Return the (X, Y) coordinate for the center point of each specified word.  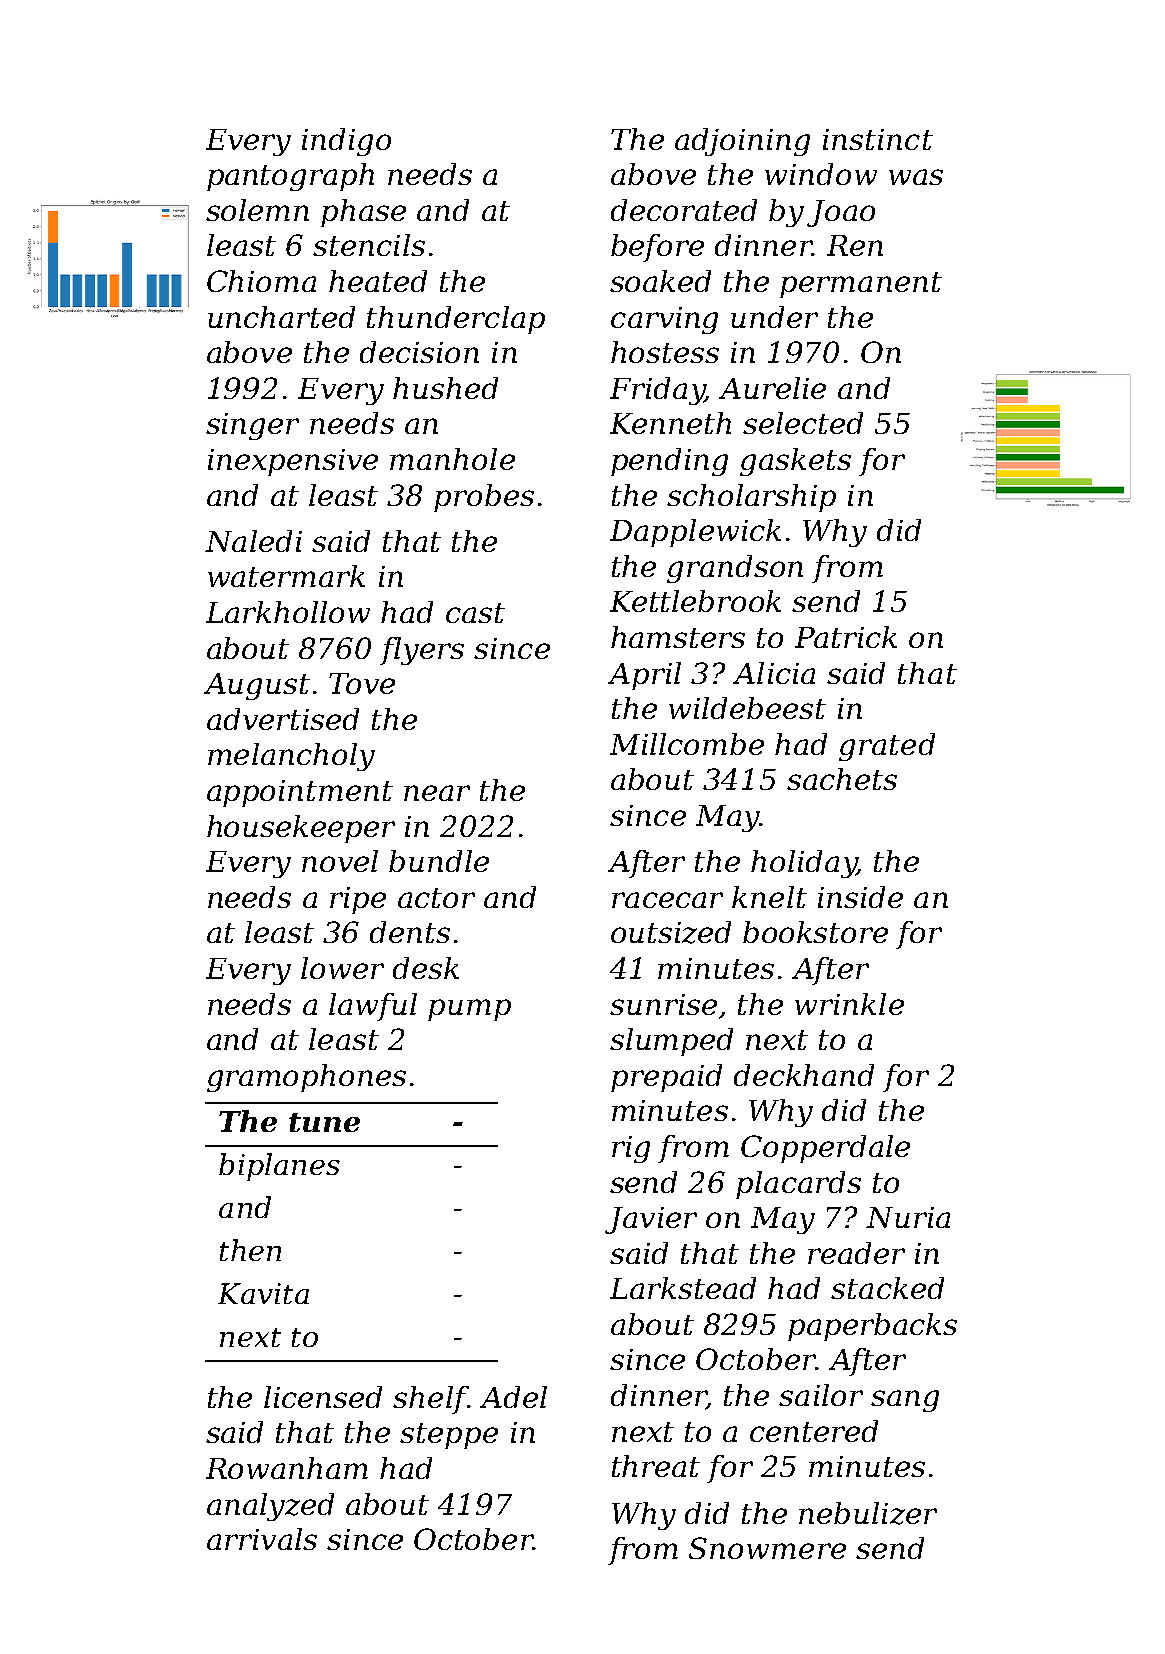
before (657, 248)
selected (803, 423)
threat (656, 1466)
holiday (804, 864)
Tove (362, 683)
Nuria (908, 1217)
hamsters (678, 637)
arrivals (262, 1539)
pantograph (290, 177)
